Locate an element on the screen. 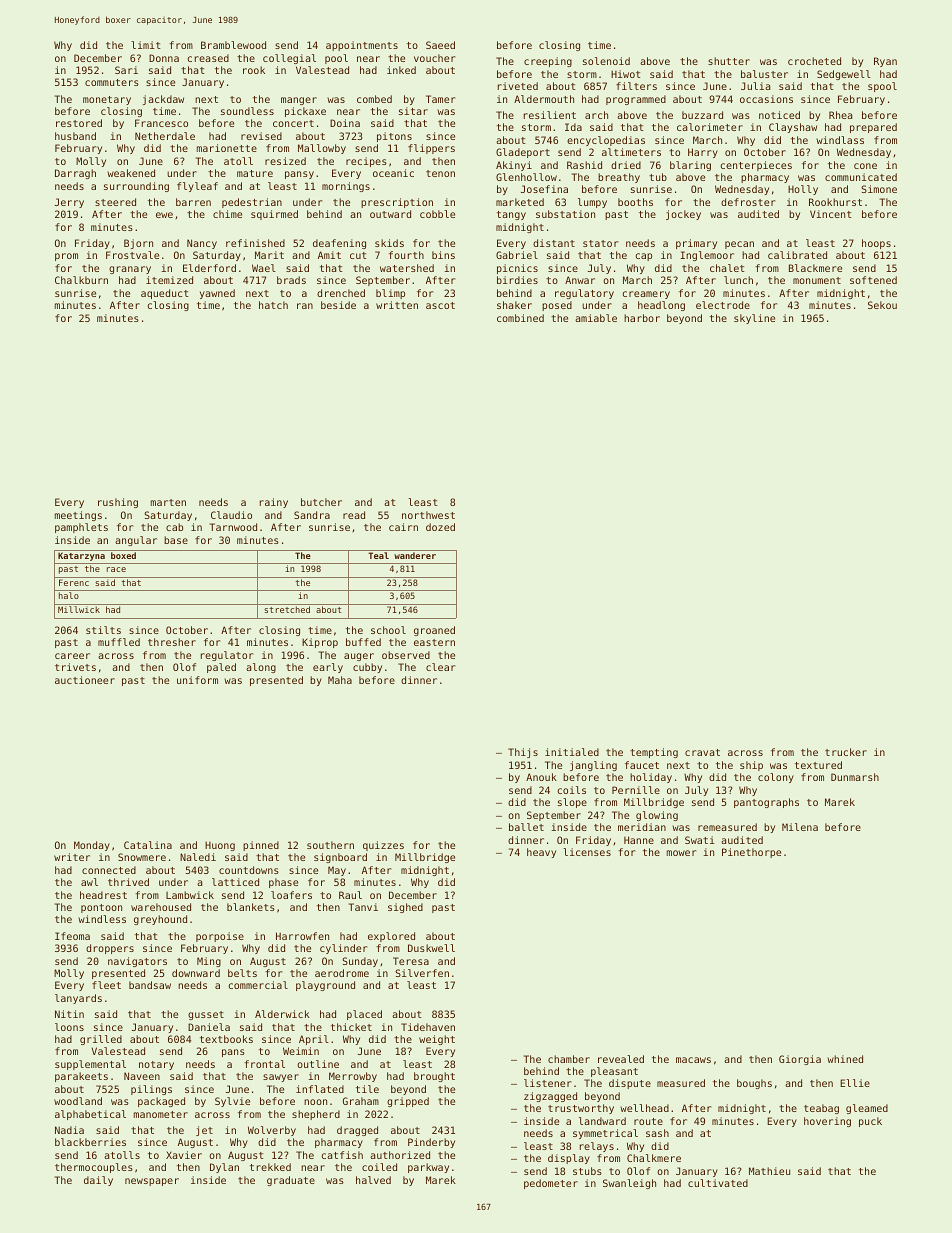  tenon is located at coordinates (440, 173).
